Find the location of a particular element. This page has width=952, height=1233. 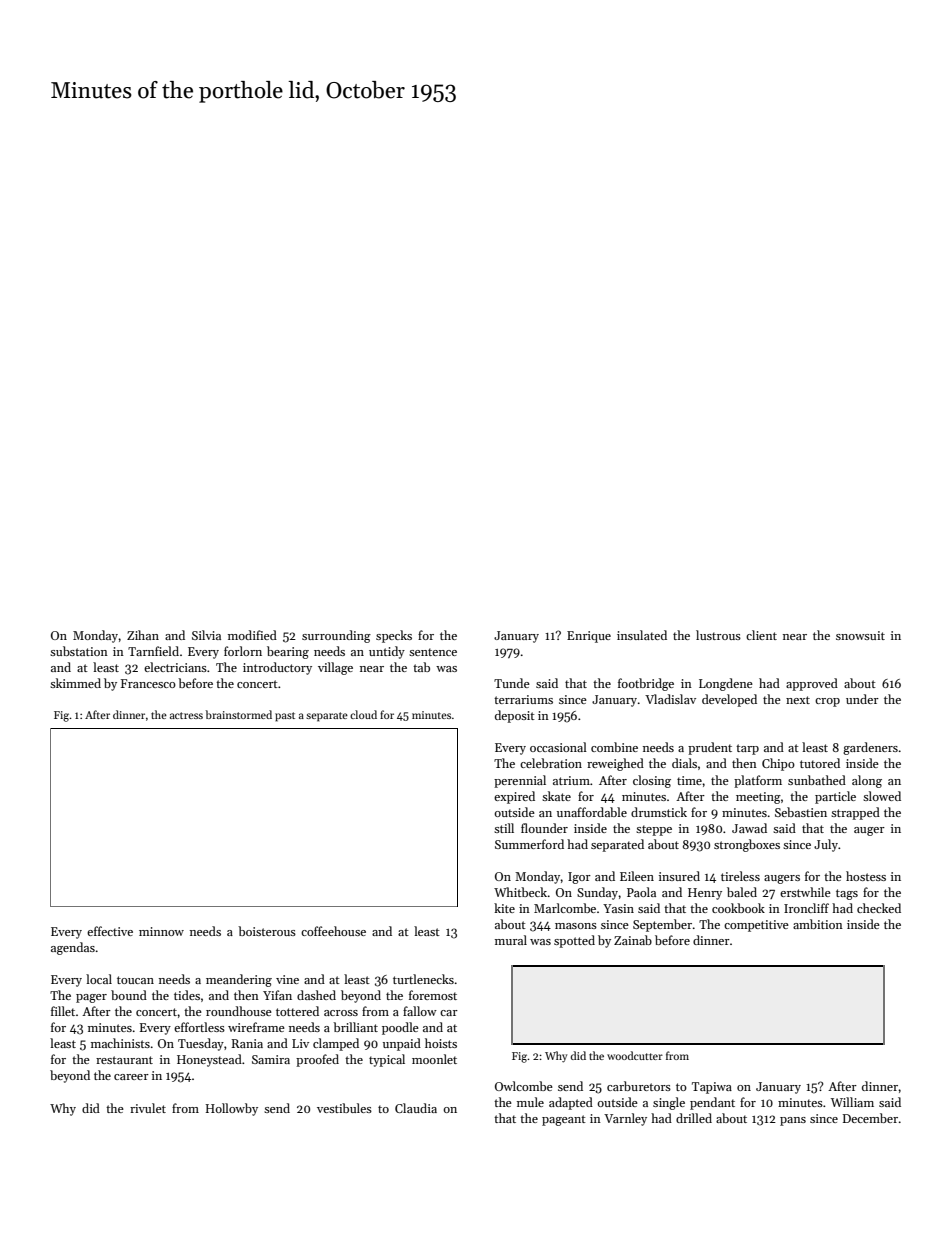

actress is located at coordinates (186, 715).
